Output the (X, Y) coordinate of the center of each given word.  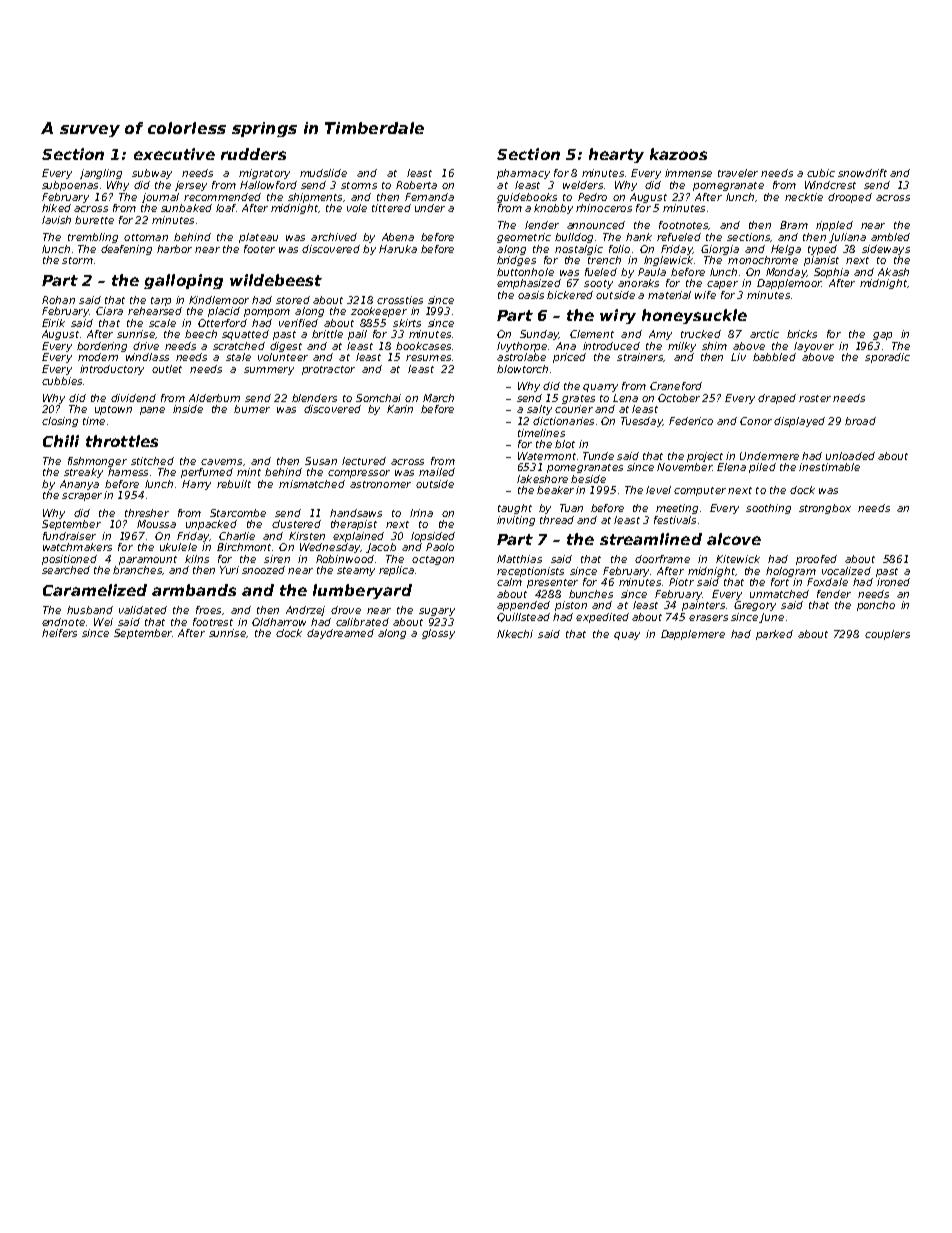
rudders (253, 154)
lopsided (433, 537)
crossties (400, 300)
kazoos (678, 154)
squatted (245, 335)
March (438, 398)
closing (60, 422)
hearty (616, 155)
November (684, 467)
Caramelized (95, 590)
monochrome (763, 260)
